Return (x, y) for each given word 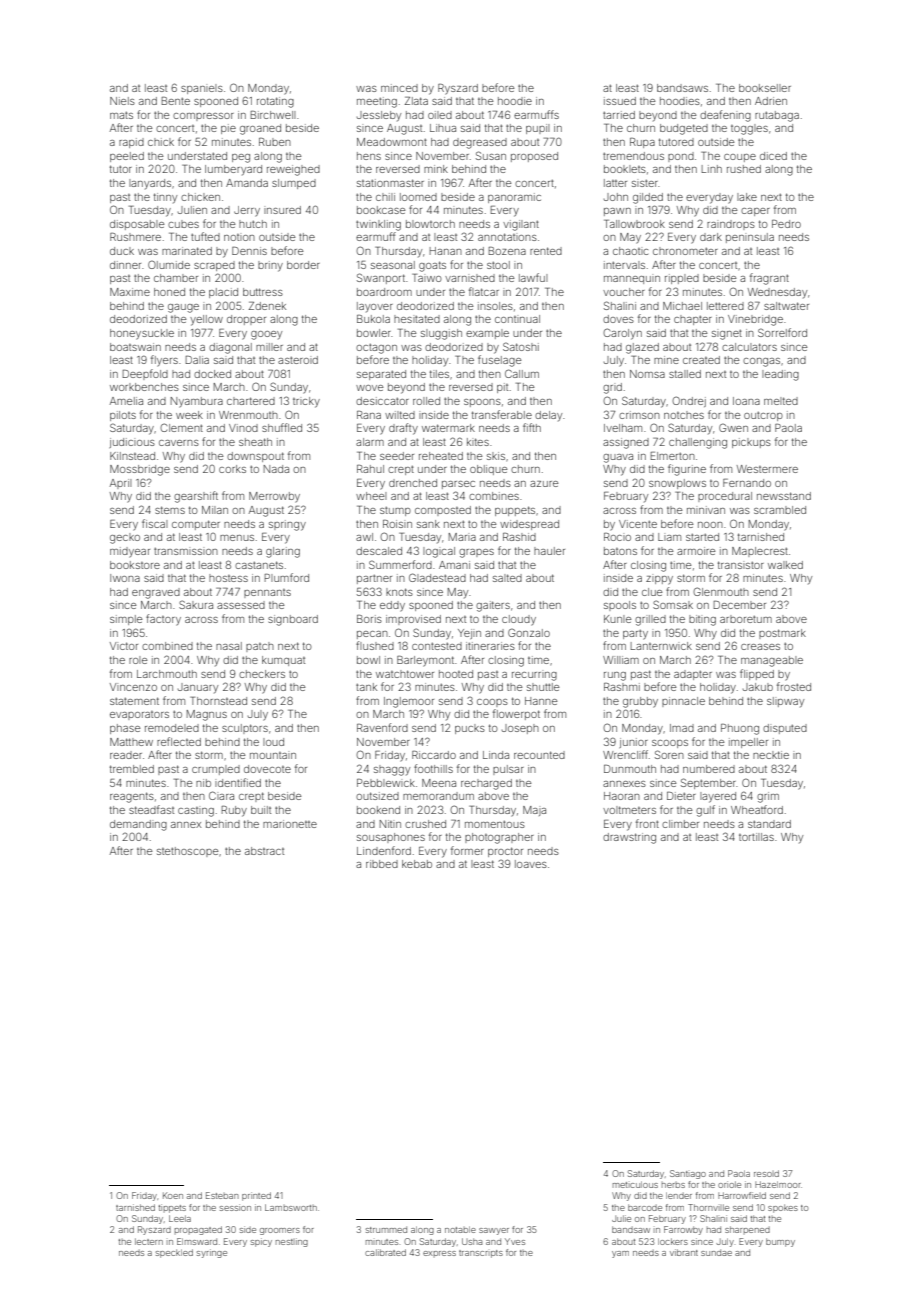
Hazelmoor (778, 1184)
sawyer (494, 1231)
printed (256, 1196)
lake (747, 197)
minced (399, 88)
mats (121, 115)
